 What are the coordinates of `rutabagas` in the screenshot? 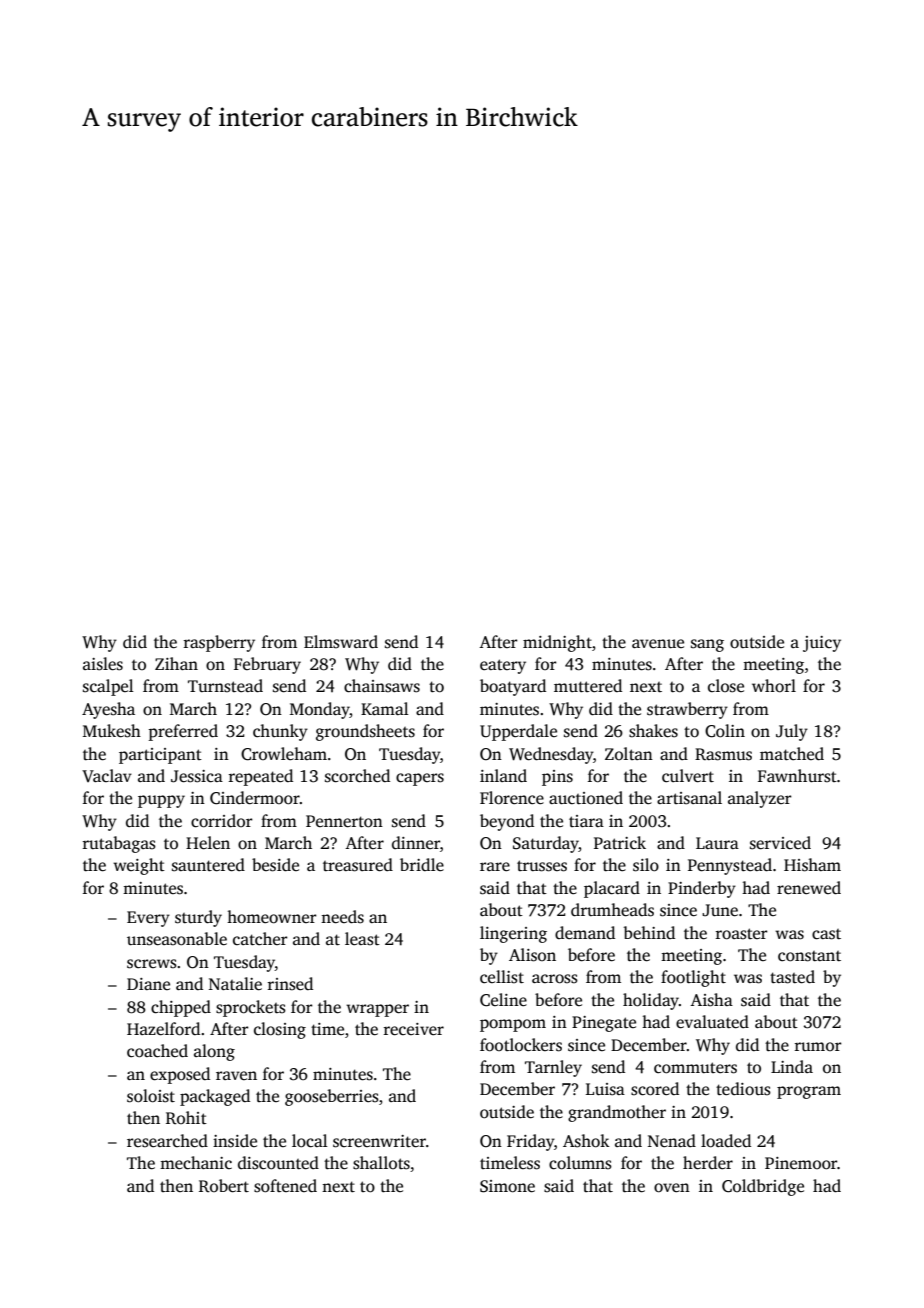 It's located at (119, 844).
